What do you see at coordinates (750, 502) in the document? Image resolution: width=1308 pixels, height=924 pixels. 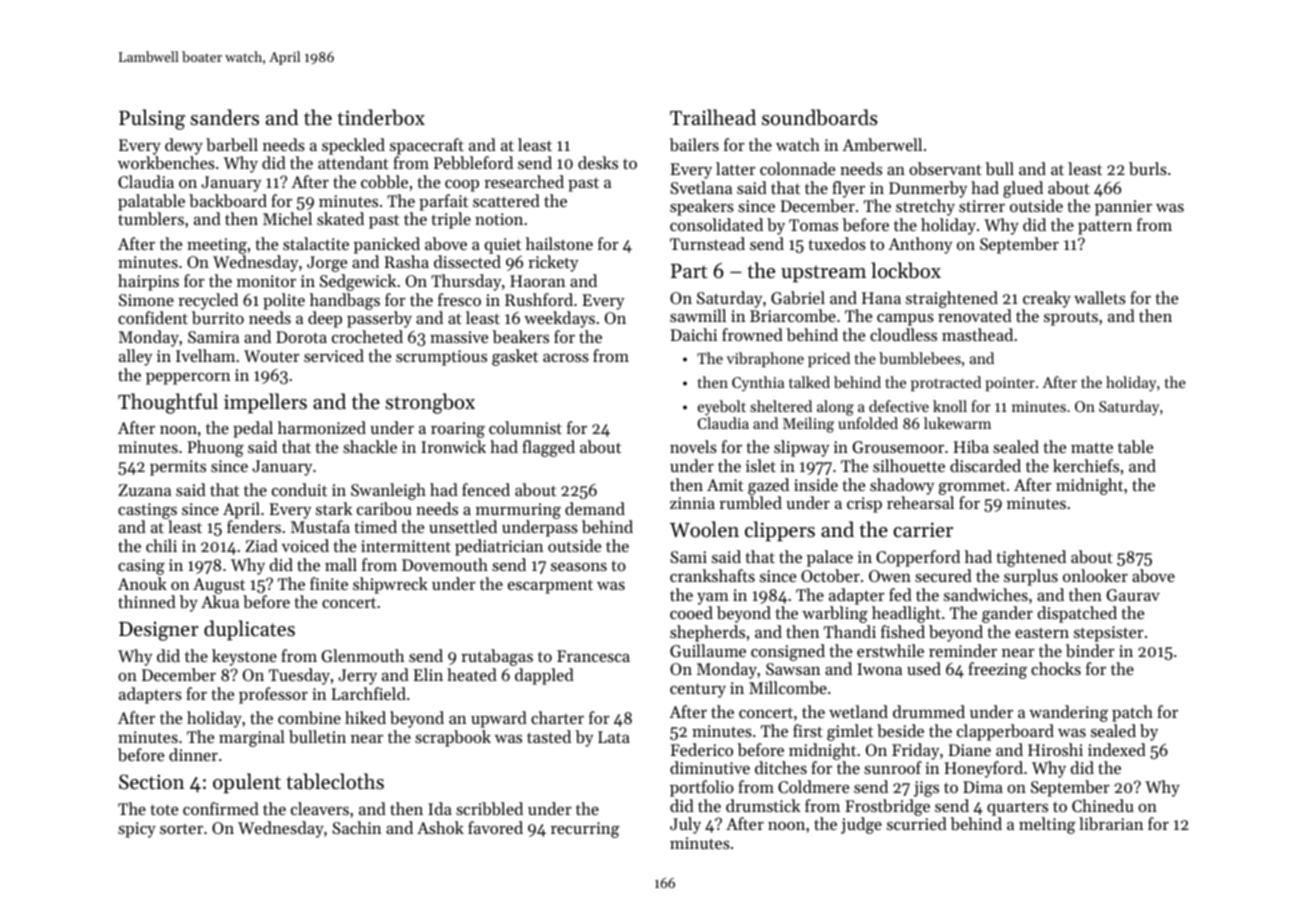 I see `rumbled` at bounding box center [750, 502].
